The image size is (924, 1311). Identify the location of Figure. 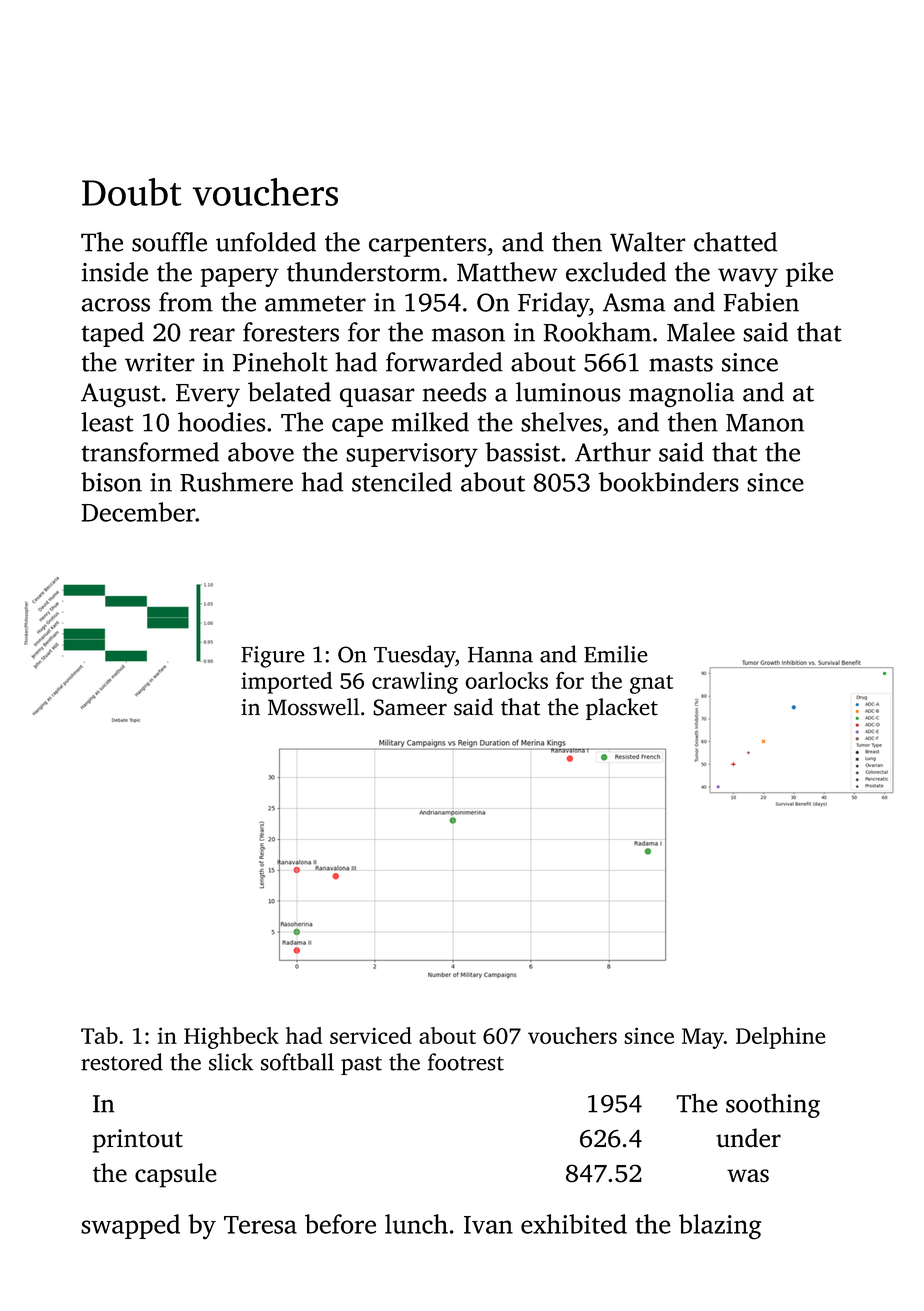
(273, 657).
